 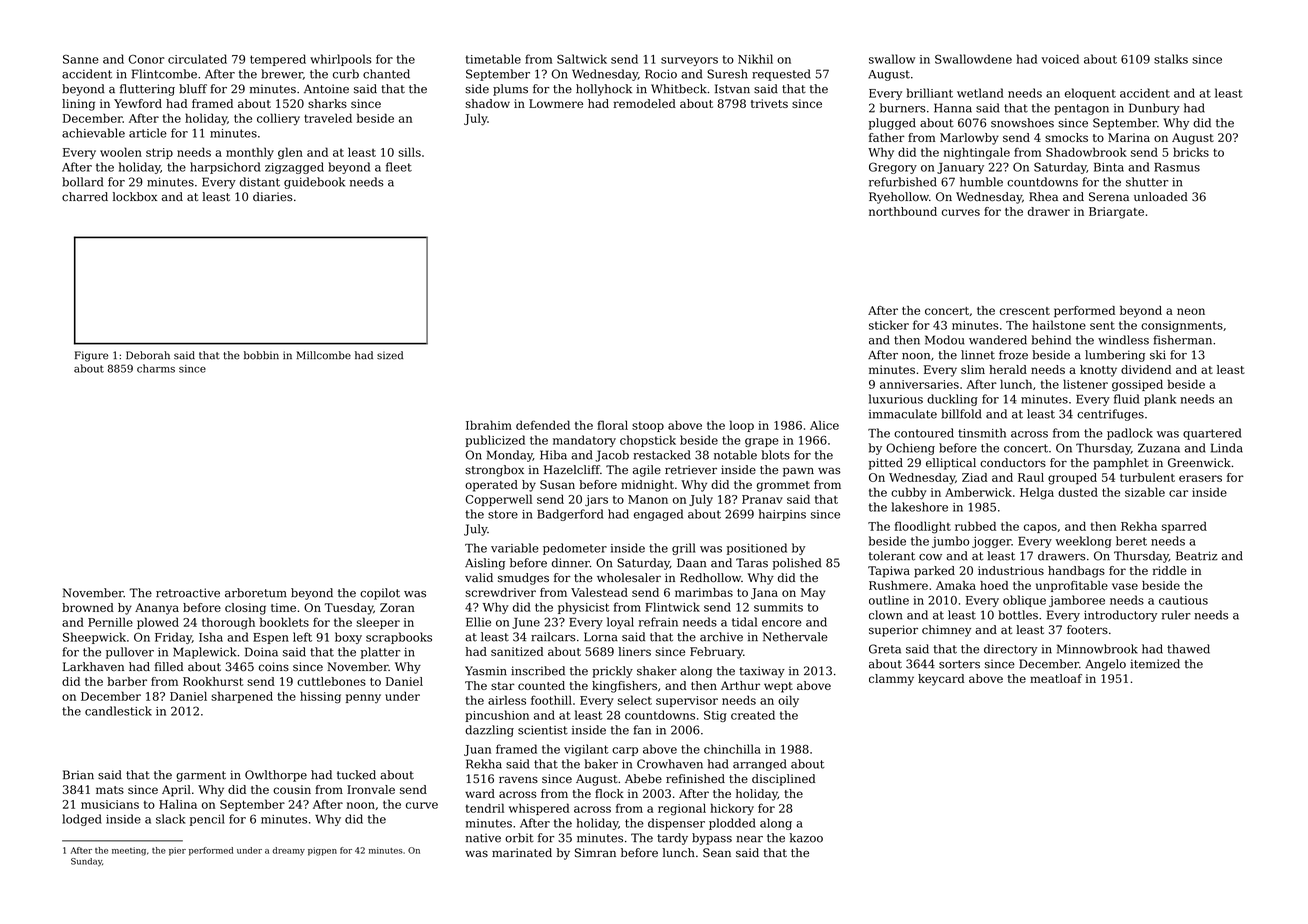 What do you see at coordinates (1109, 167) in the screenshot?
I see `Binta` at bounding box center [1109, 167].
